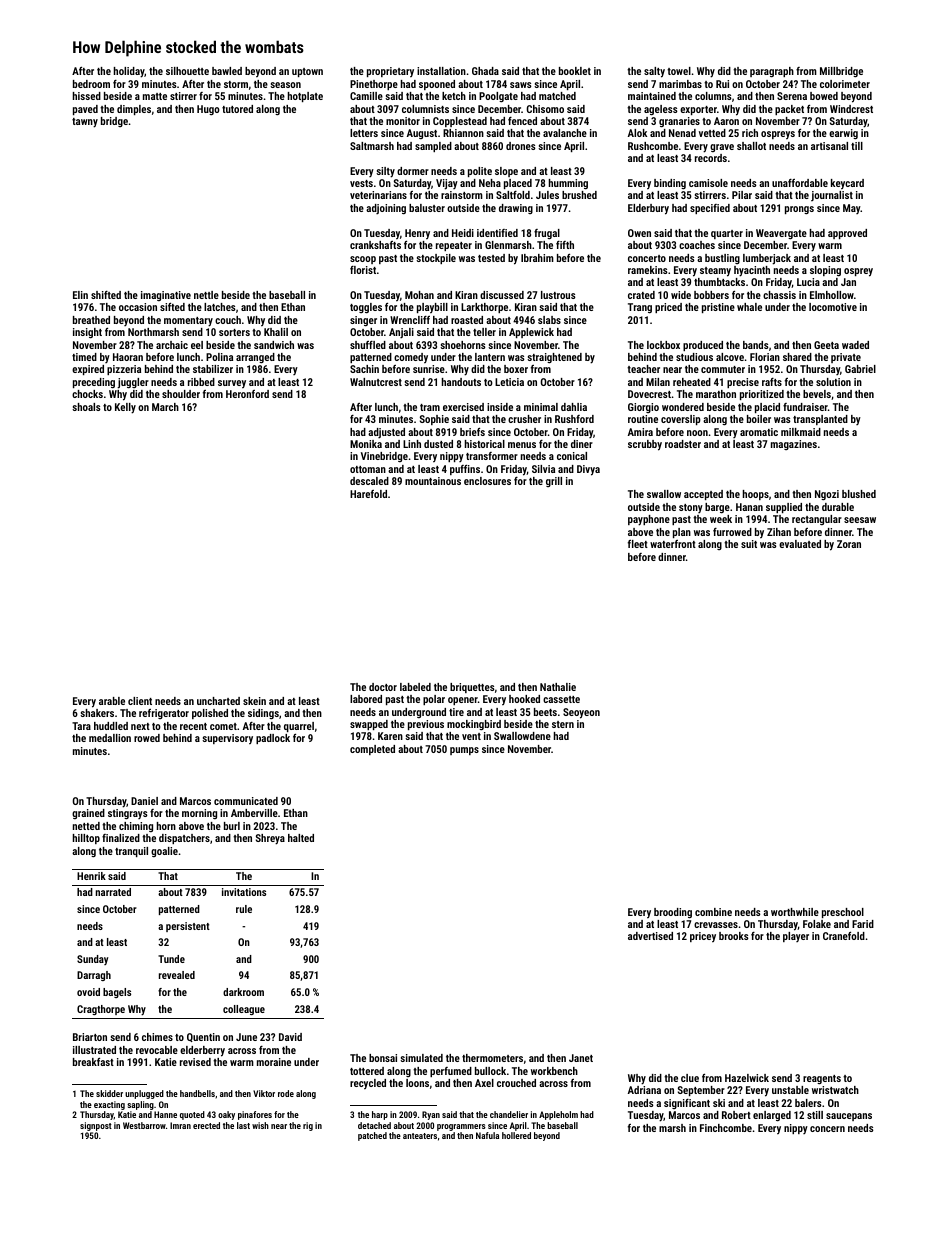  What do you see at coordinates (301, 838) in the screenshot?
I see `halted` at bounding box center [301, 838].
